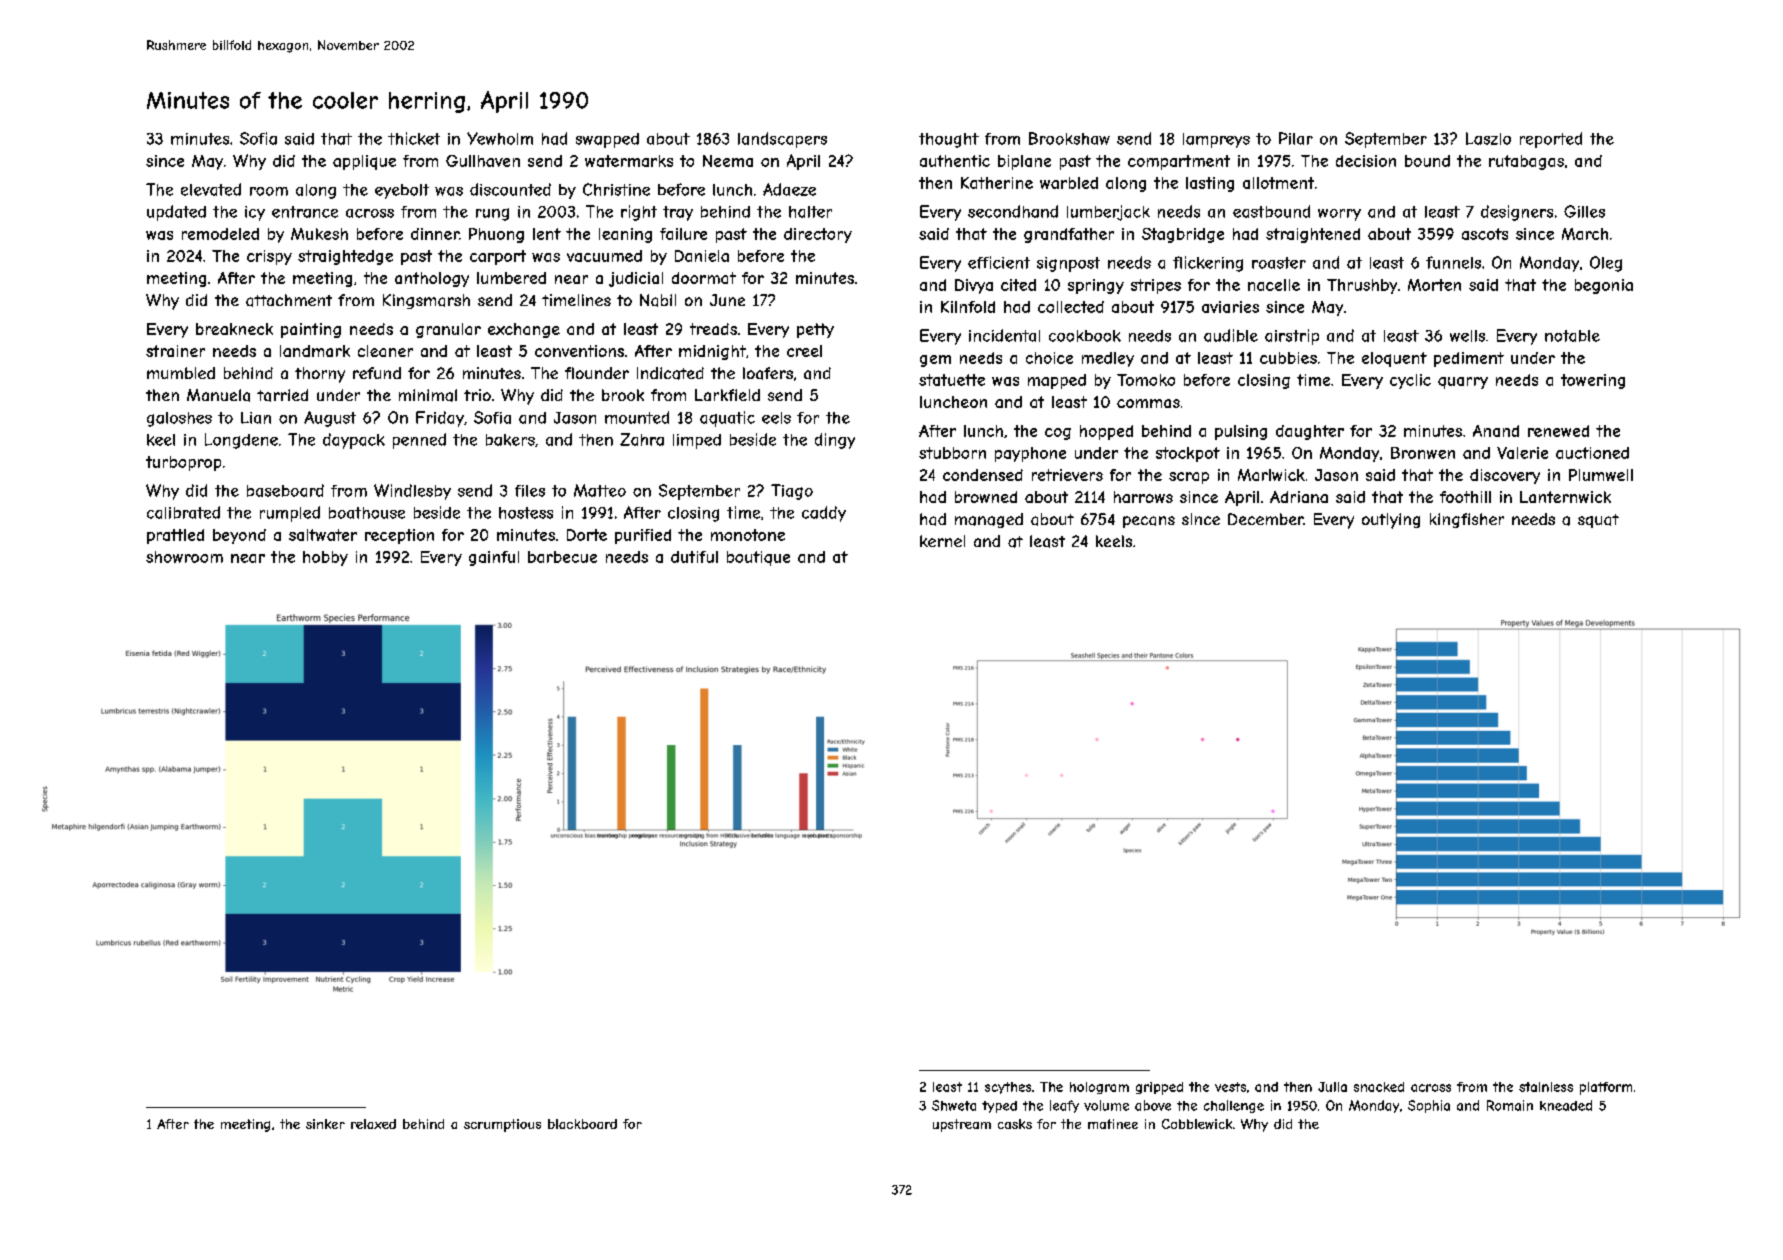 The height and width of the page is (1260, 1783). Describe the element at coordinates (758, 558) in the page. I see `boutique` at that location.
